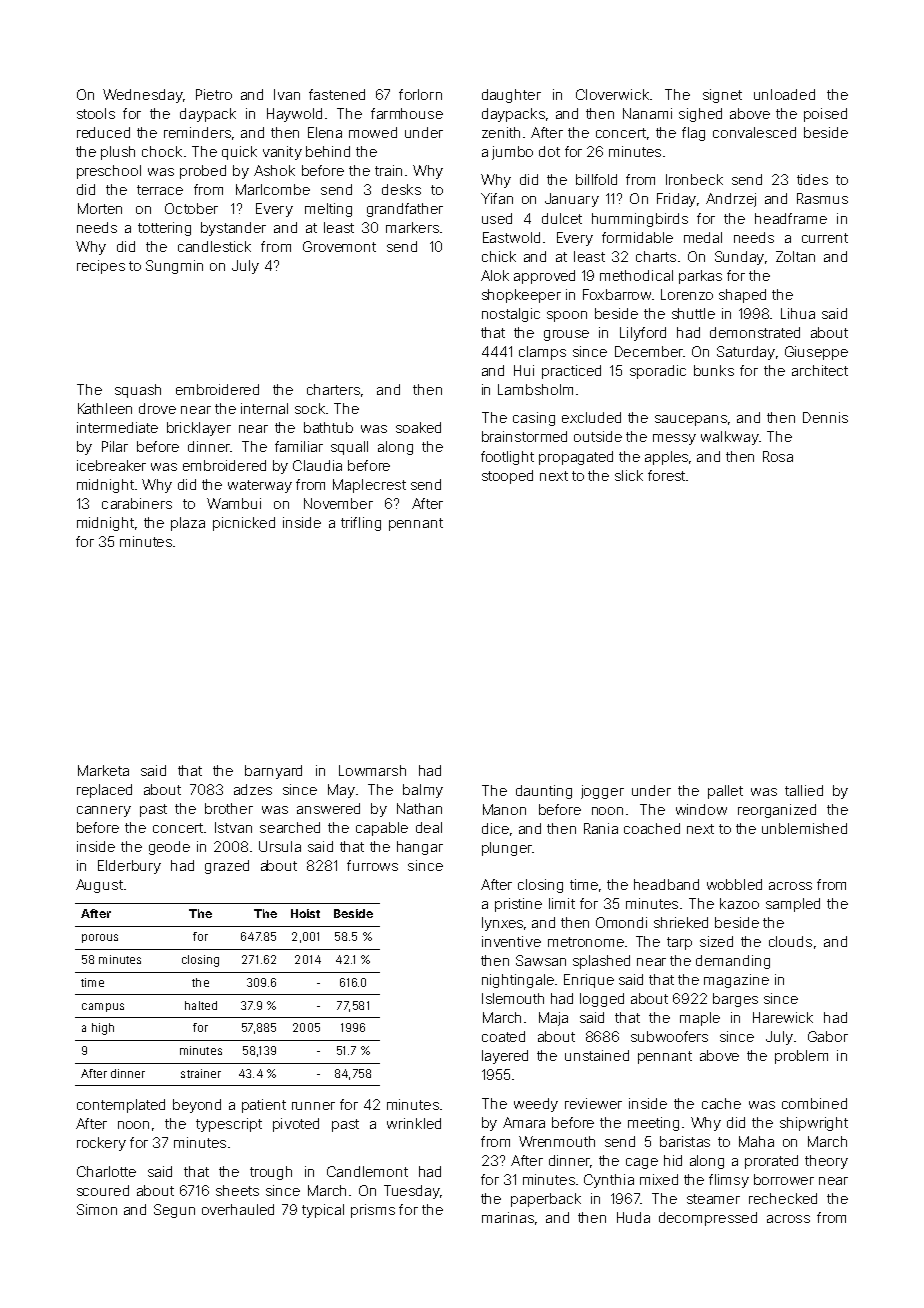 The width and height of the document is (924, 1308). Describe the element at coordinates (602, 792) in the document. I see `jogger` at that location.
